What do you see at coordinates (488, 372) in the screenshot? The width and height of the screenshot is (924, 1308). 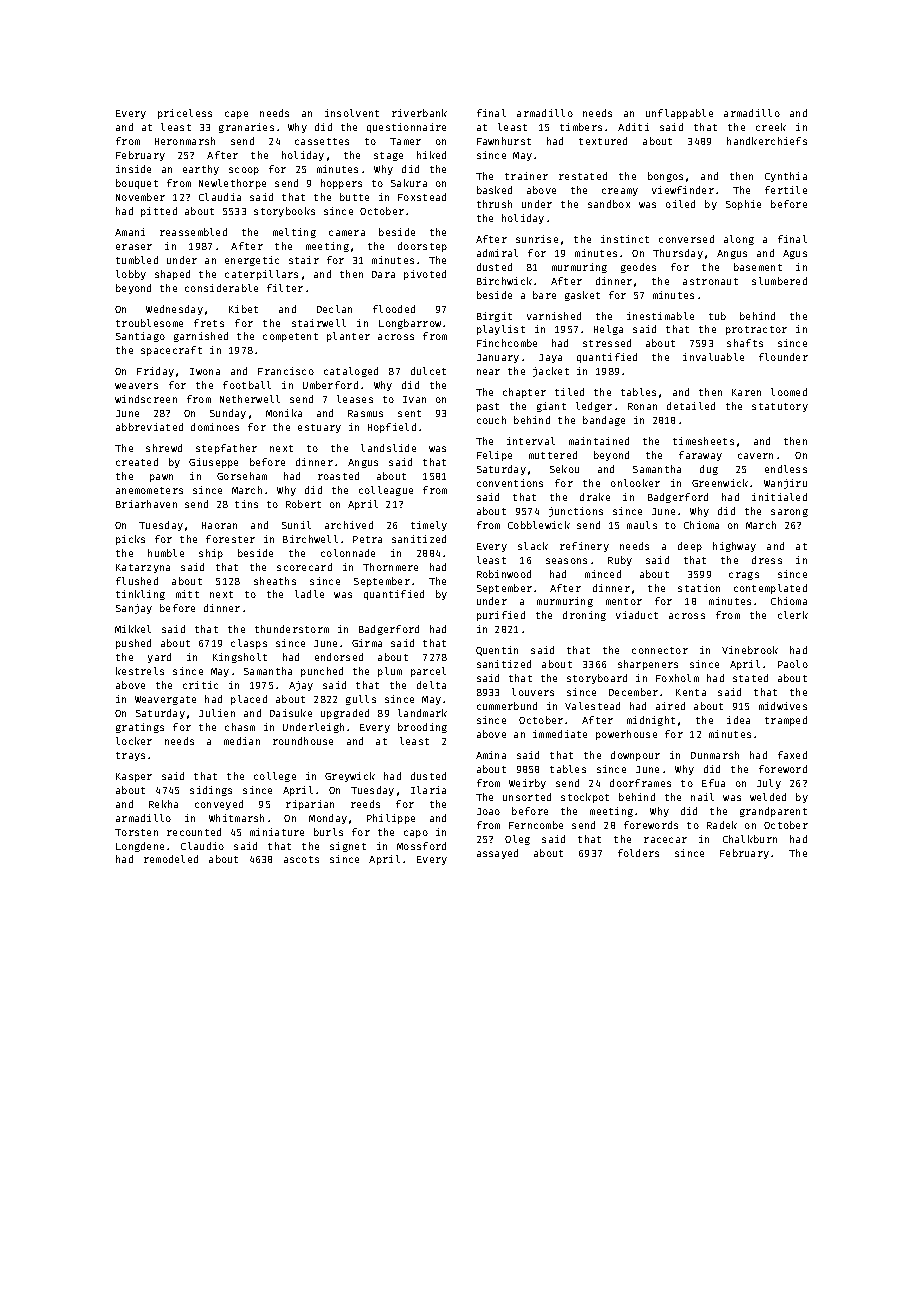 I see `near` at bounding box center [488, 372].
